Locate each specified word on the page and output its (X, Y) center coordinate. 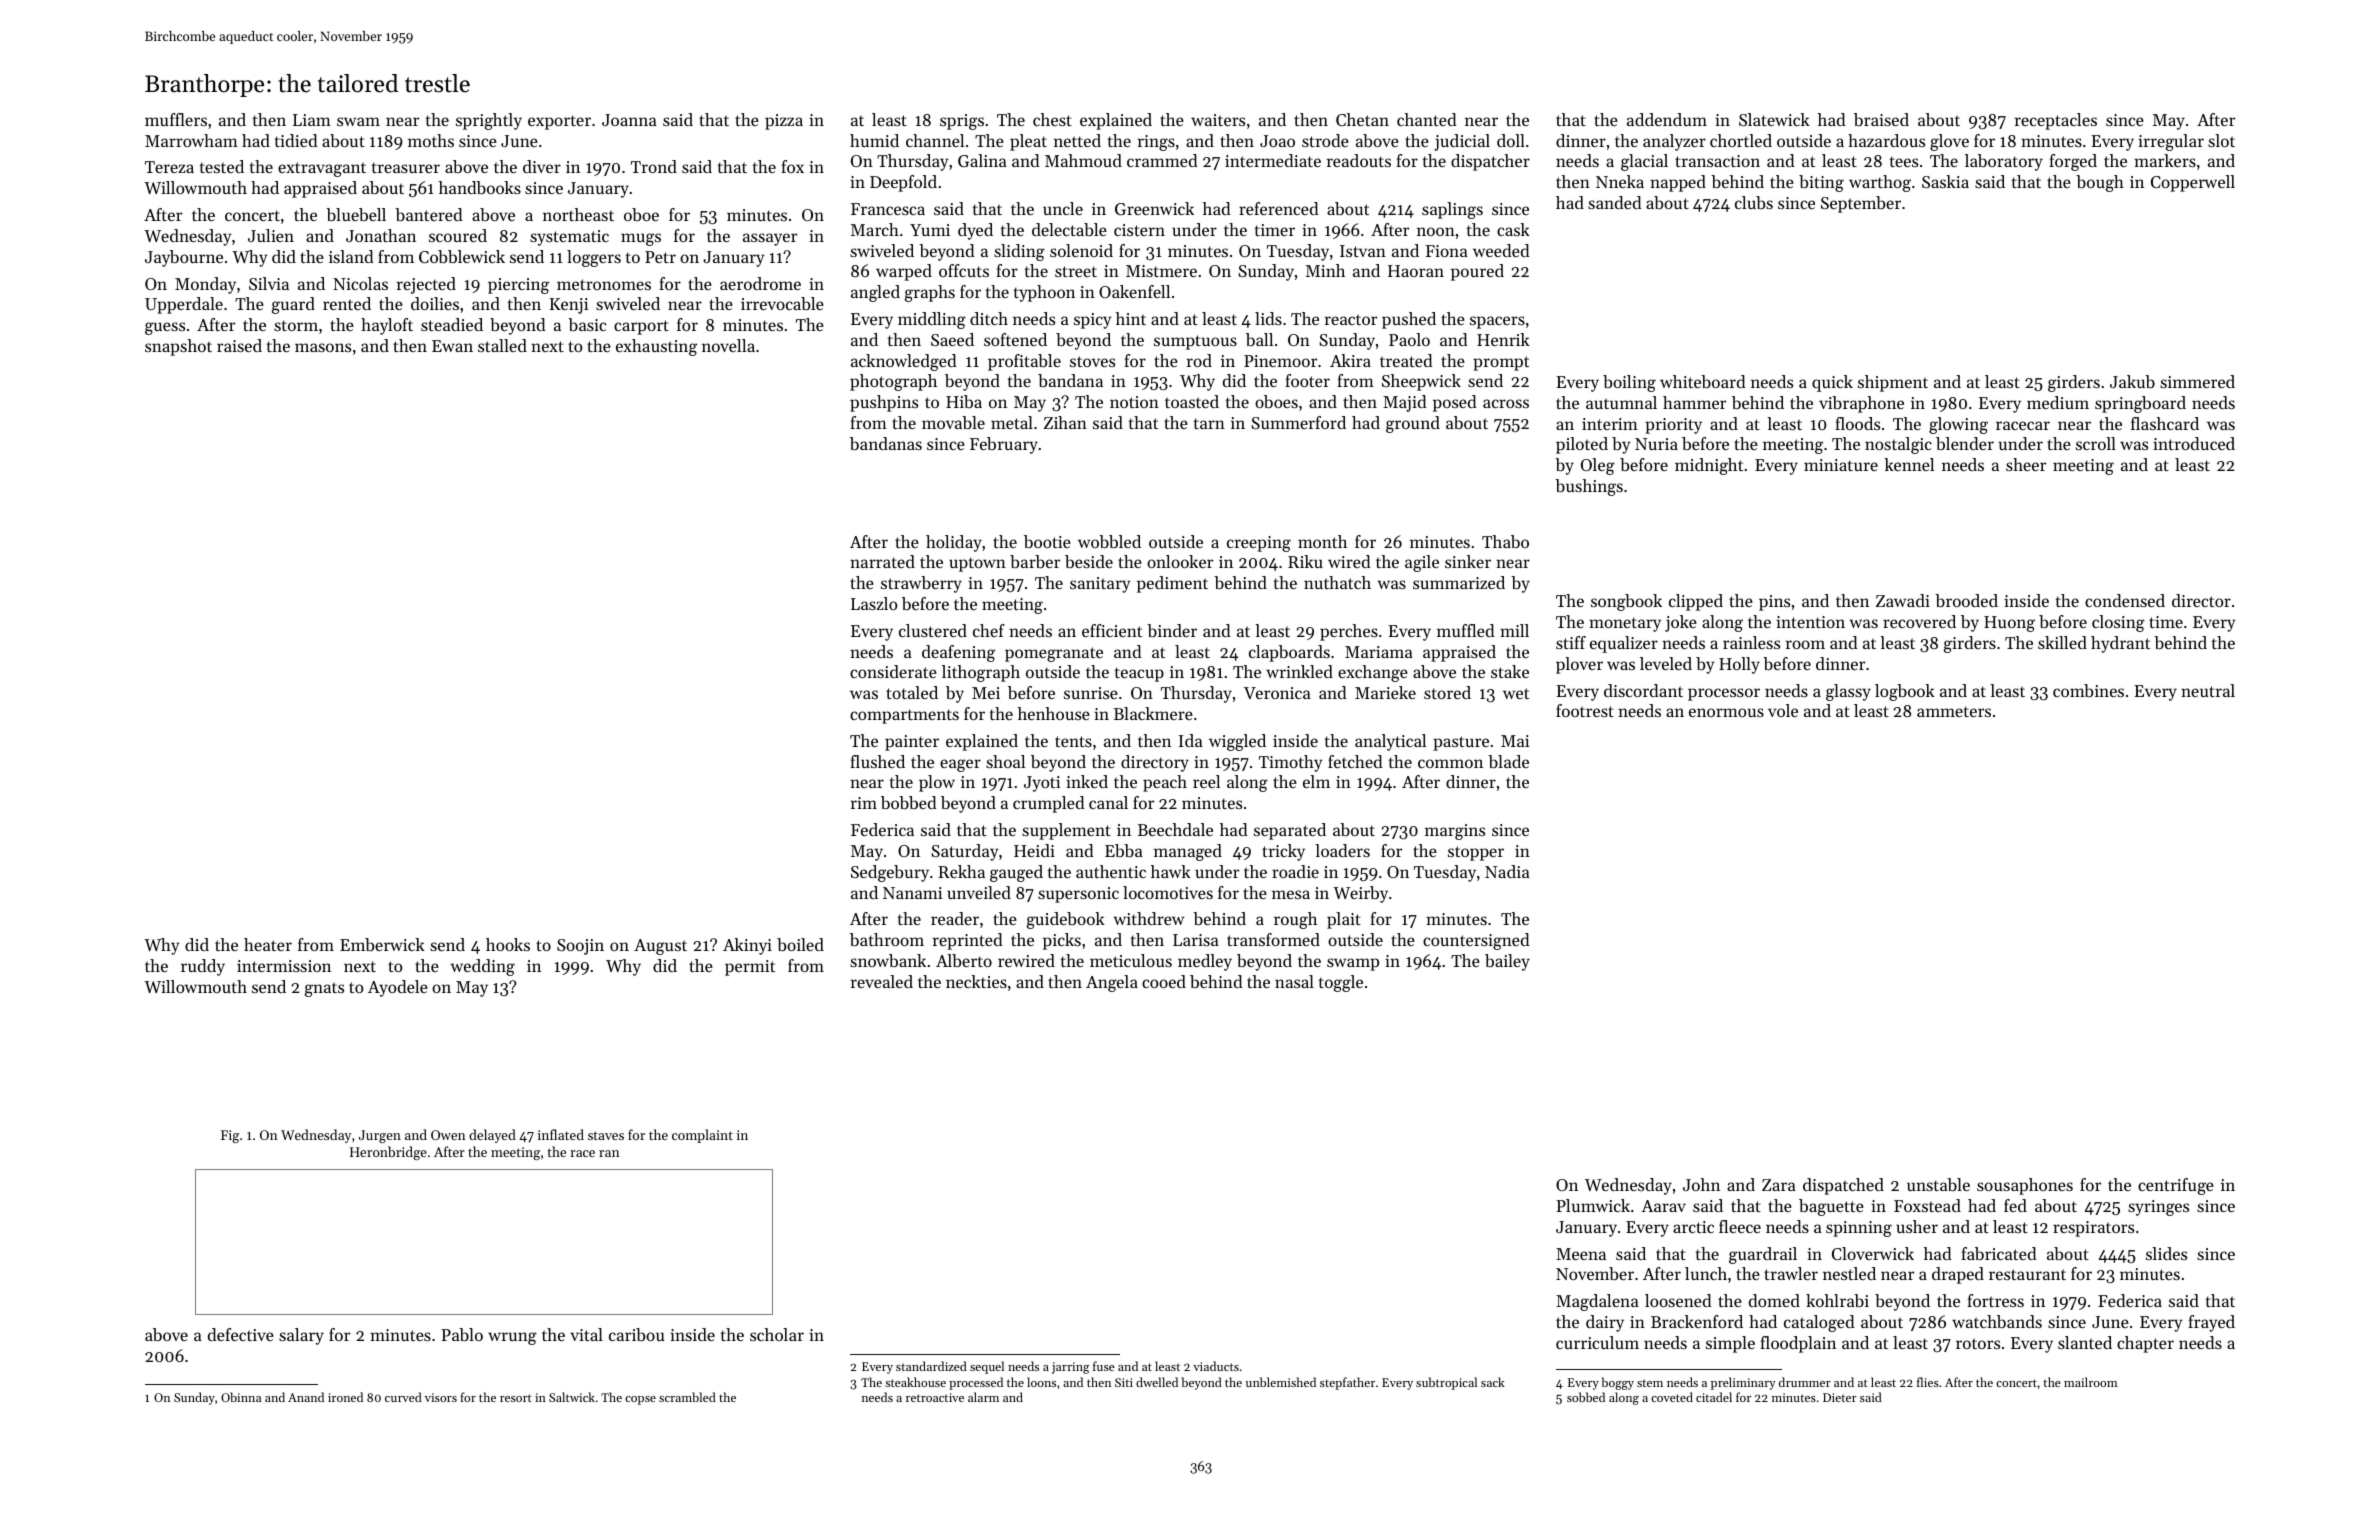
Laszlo (874, 603)
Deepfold (903, 183)
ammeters (1954, 711)
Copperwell (2193, 183)
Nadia (1507, 871)
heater (268, 944)
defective (241, 1334)
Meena (1581, 1254)
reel (1206, 781)
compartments (904, 716)
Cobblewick (462, 256)
